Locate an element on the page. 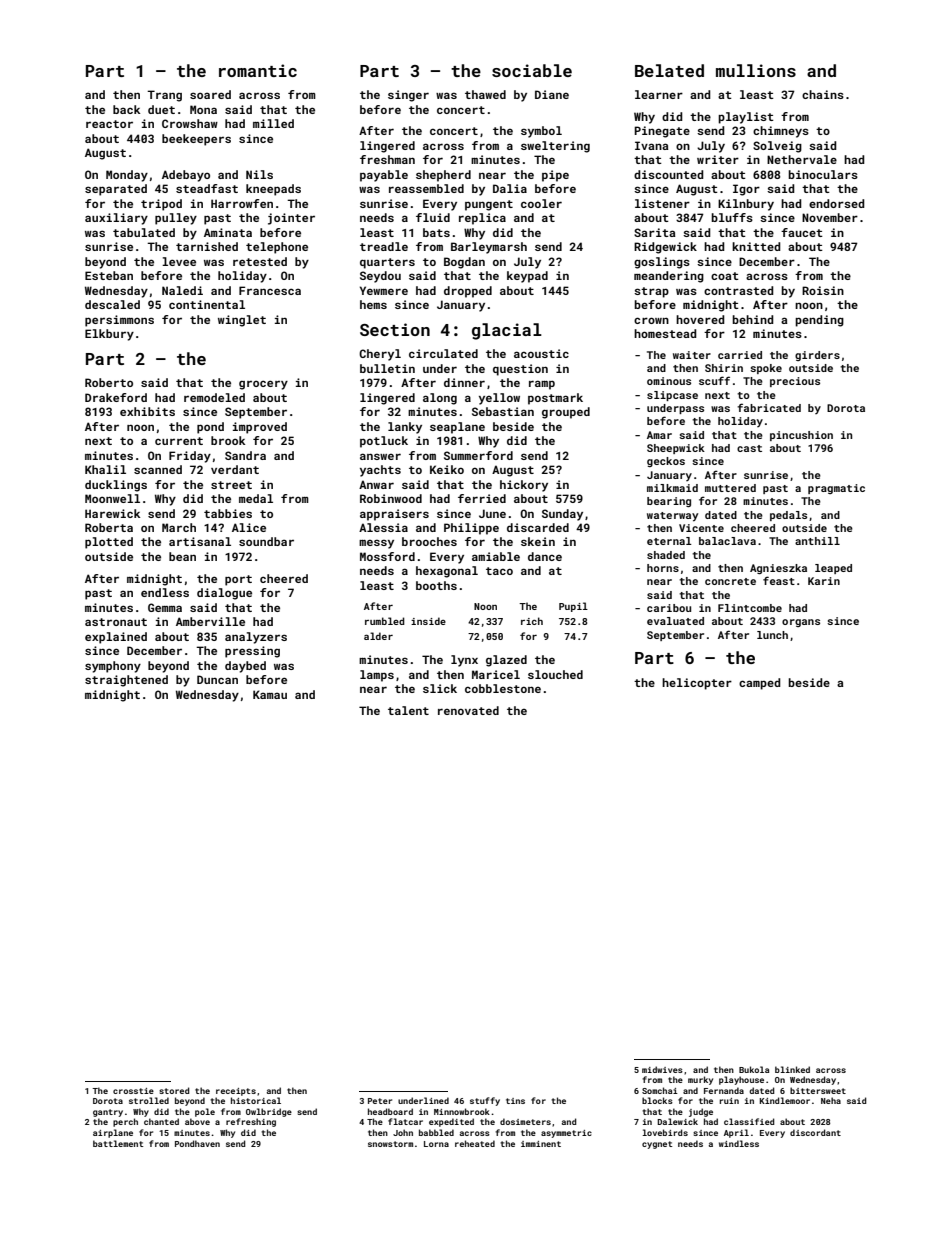 The image size is (952, 1233). anthill is located at coordinates (817, 541).
